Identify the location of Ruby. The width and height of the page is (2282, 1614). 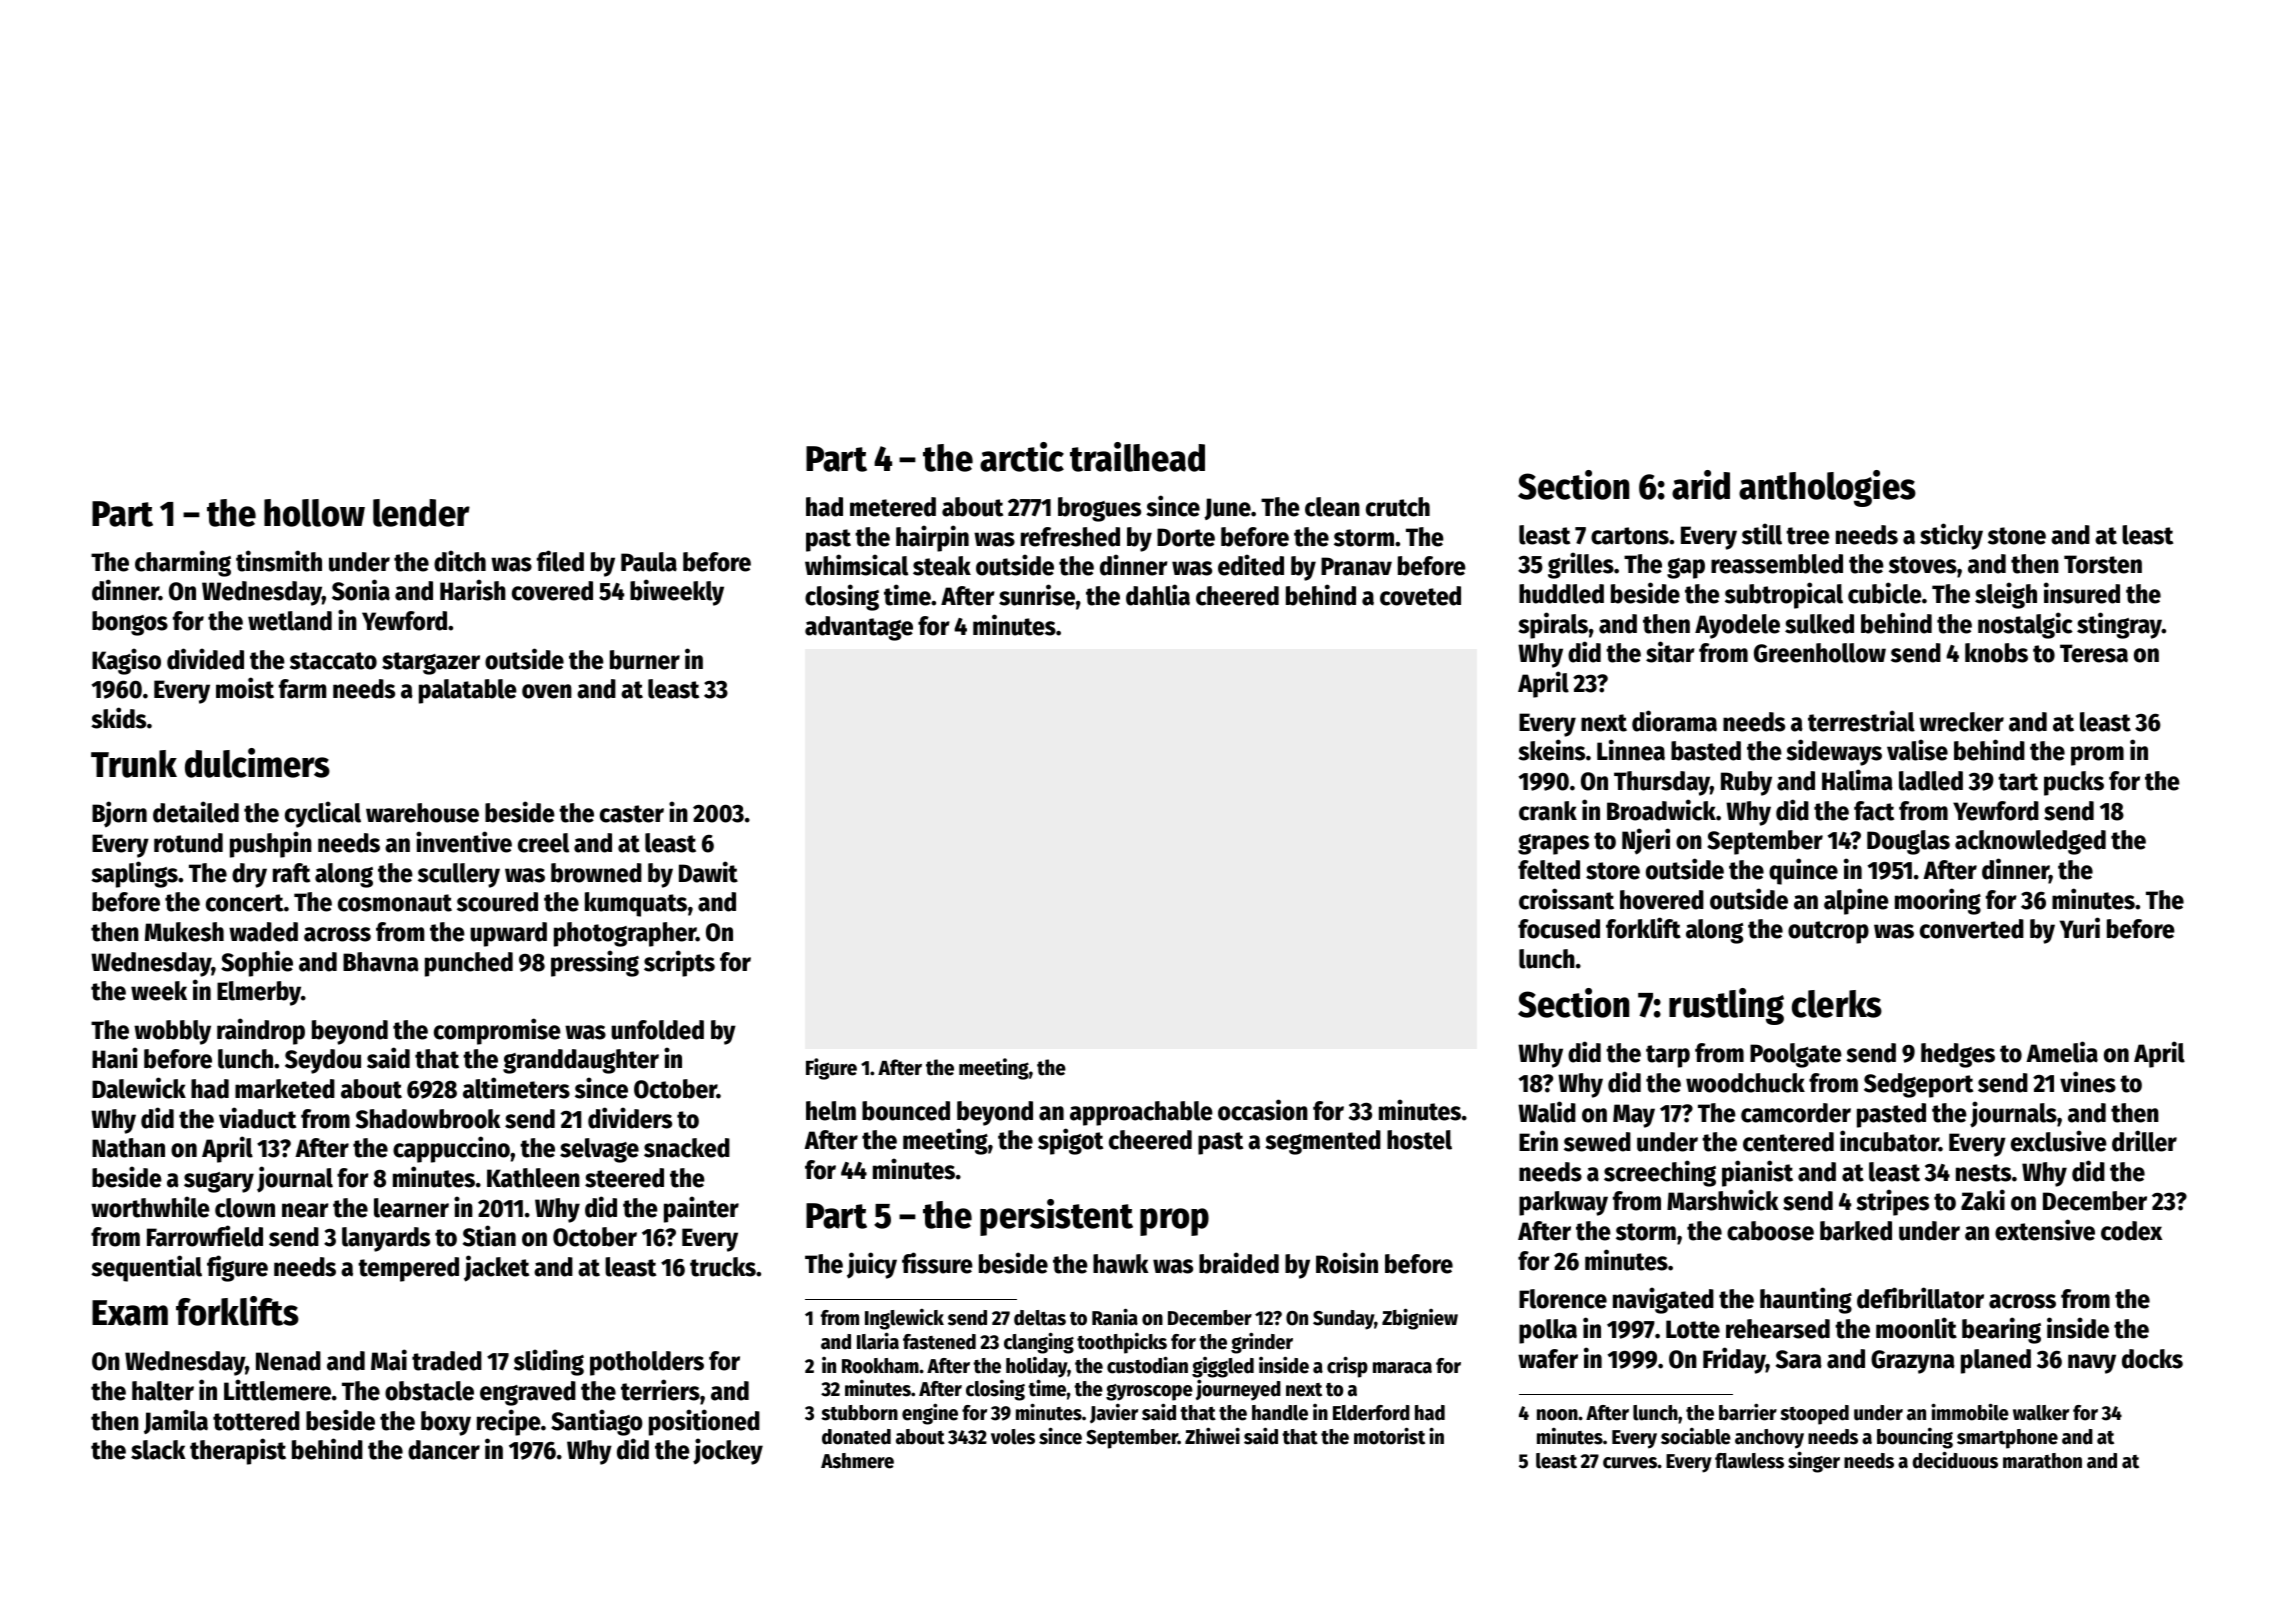
(1746, 783).
